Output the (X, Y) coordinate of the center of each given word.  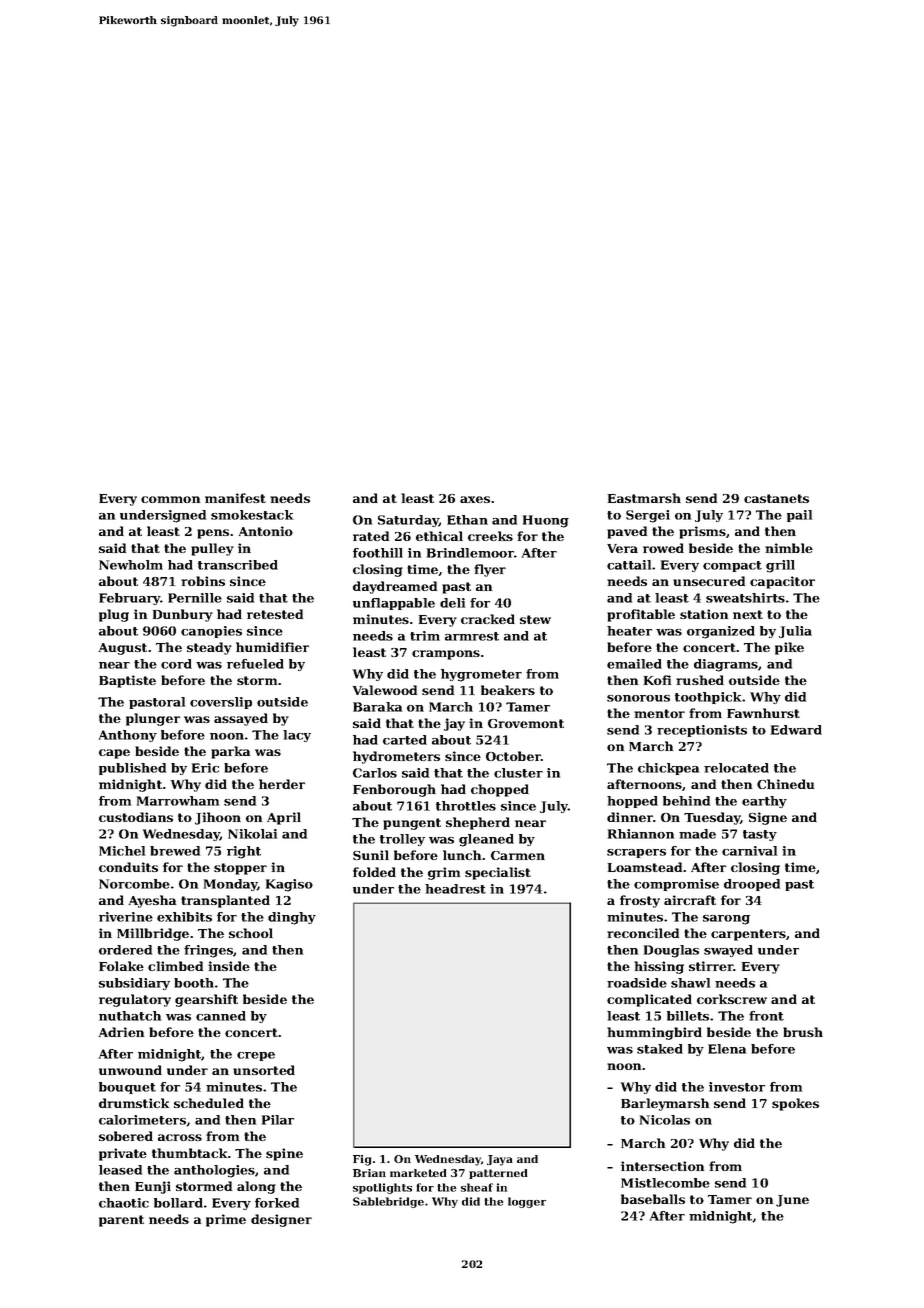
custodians (136, 817)
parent (121, 1221)
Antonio (265, 531)
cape (114, 754)
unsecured (709, 581)
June (792, 1201)
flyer (490, 570)
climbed (175, 966)
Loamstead (645, 867)
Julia (795, 632)
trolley (402, 840)
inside (229, 966)
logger (527, 1202)
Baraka (377, 707)
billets (688, 1016)
